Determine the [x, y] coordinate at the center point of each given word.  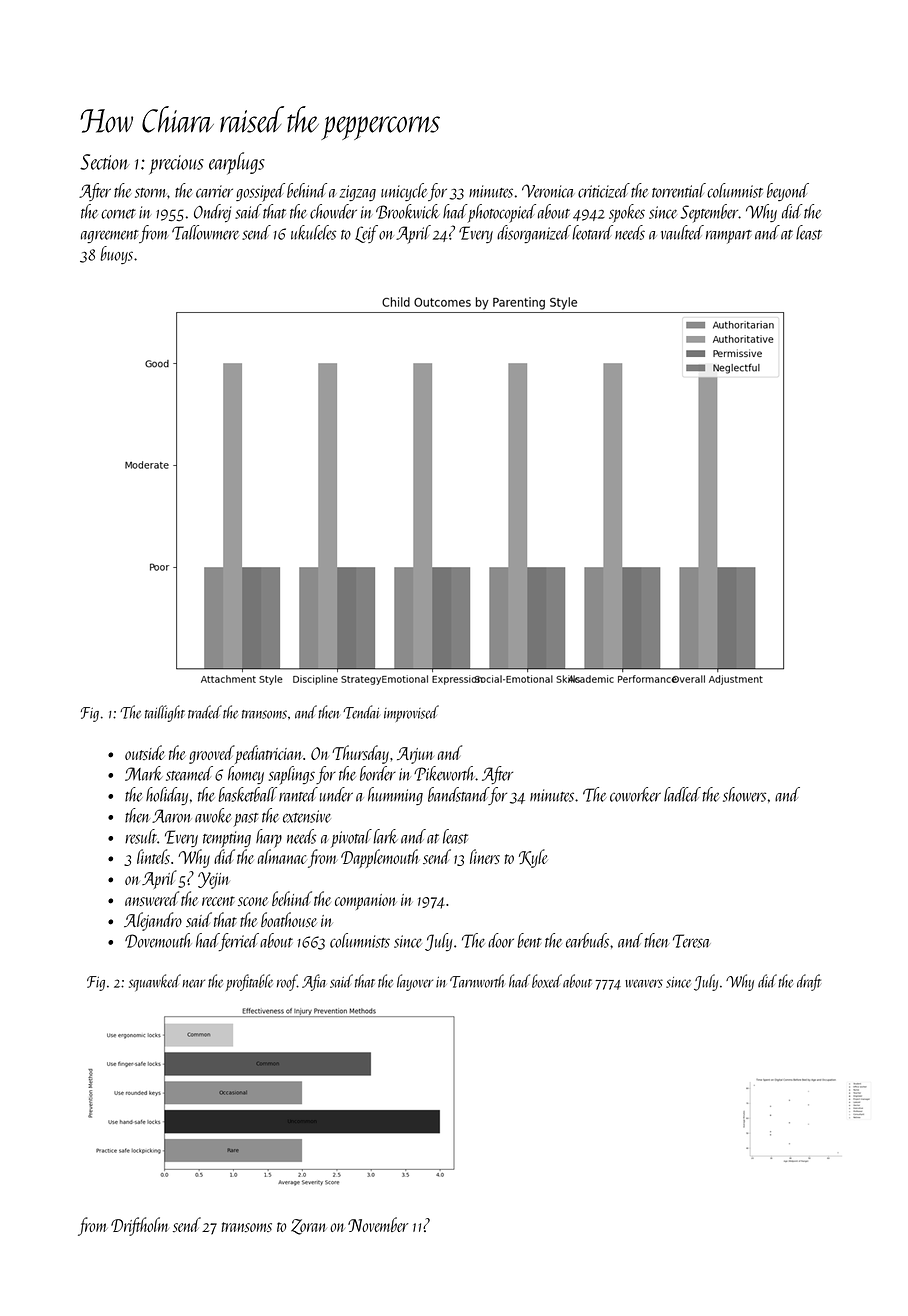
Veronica [548, 191]
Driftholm [140, 1226]
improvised [411, 713]
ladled [682, 794]
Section [104, 162]
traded [205, 712]
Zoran [309, 1227]
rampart [729, 237]
